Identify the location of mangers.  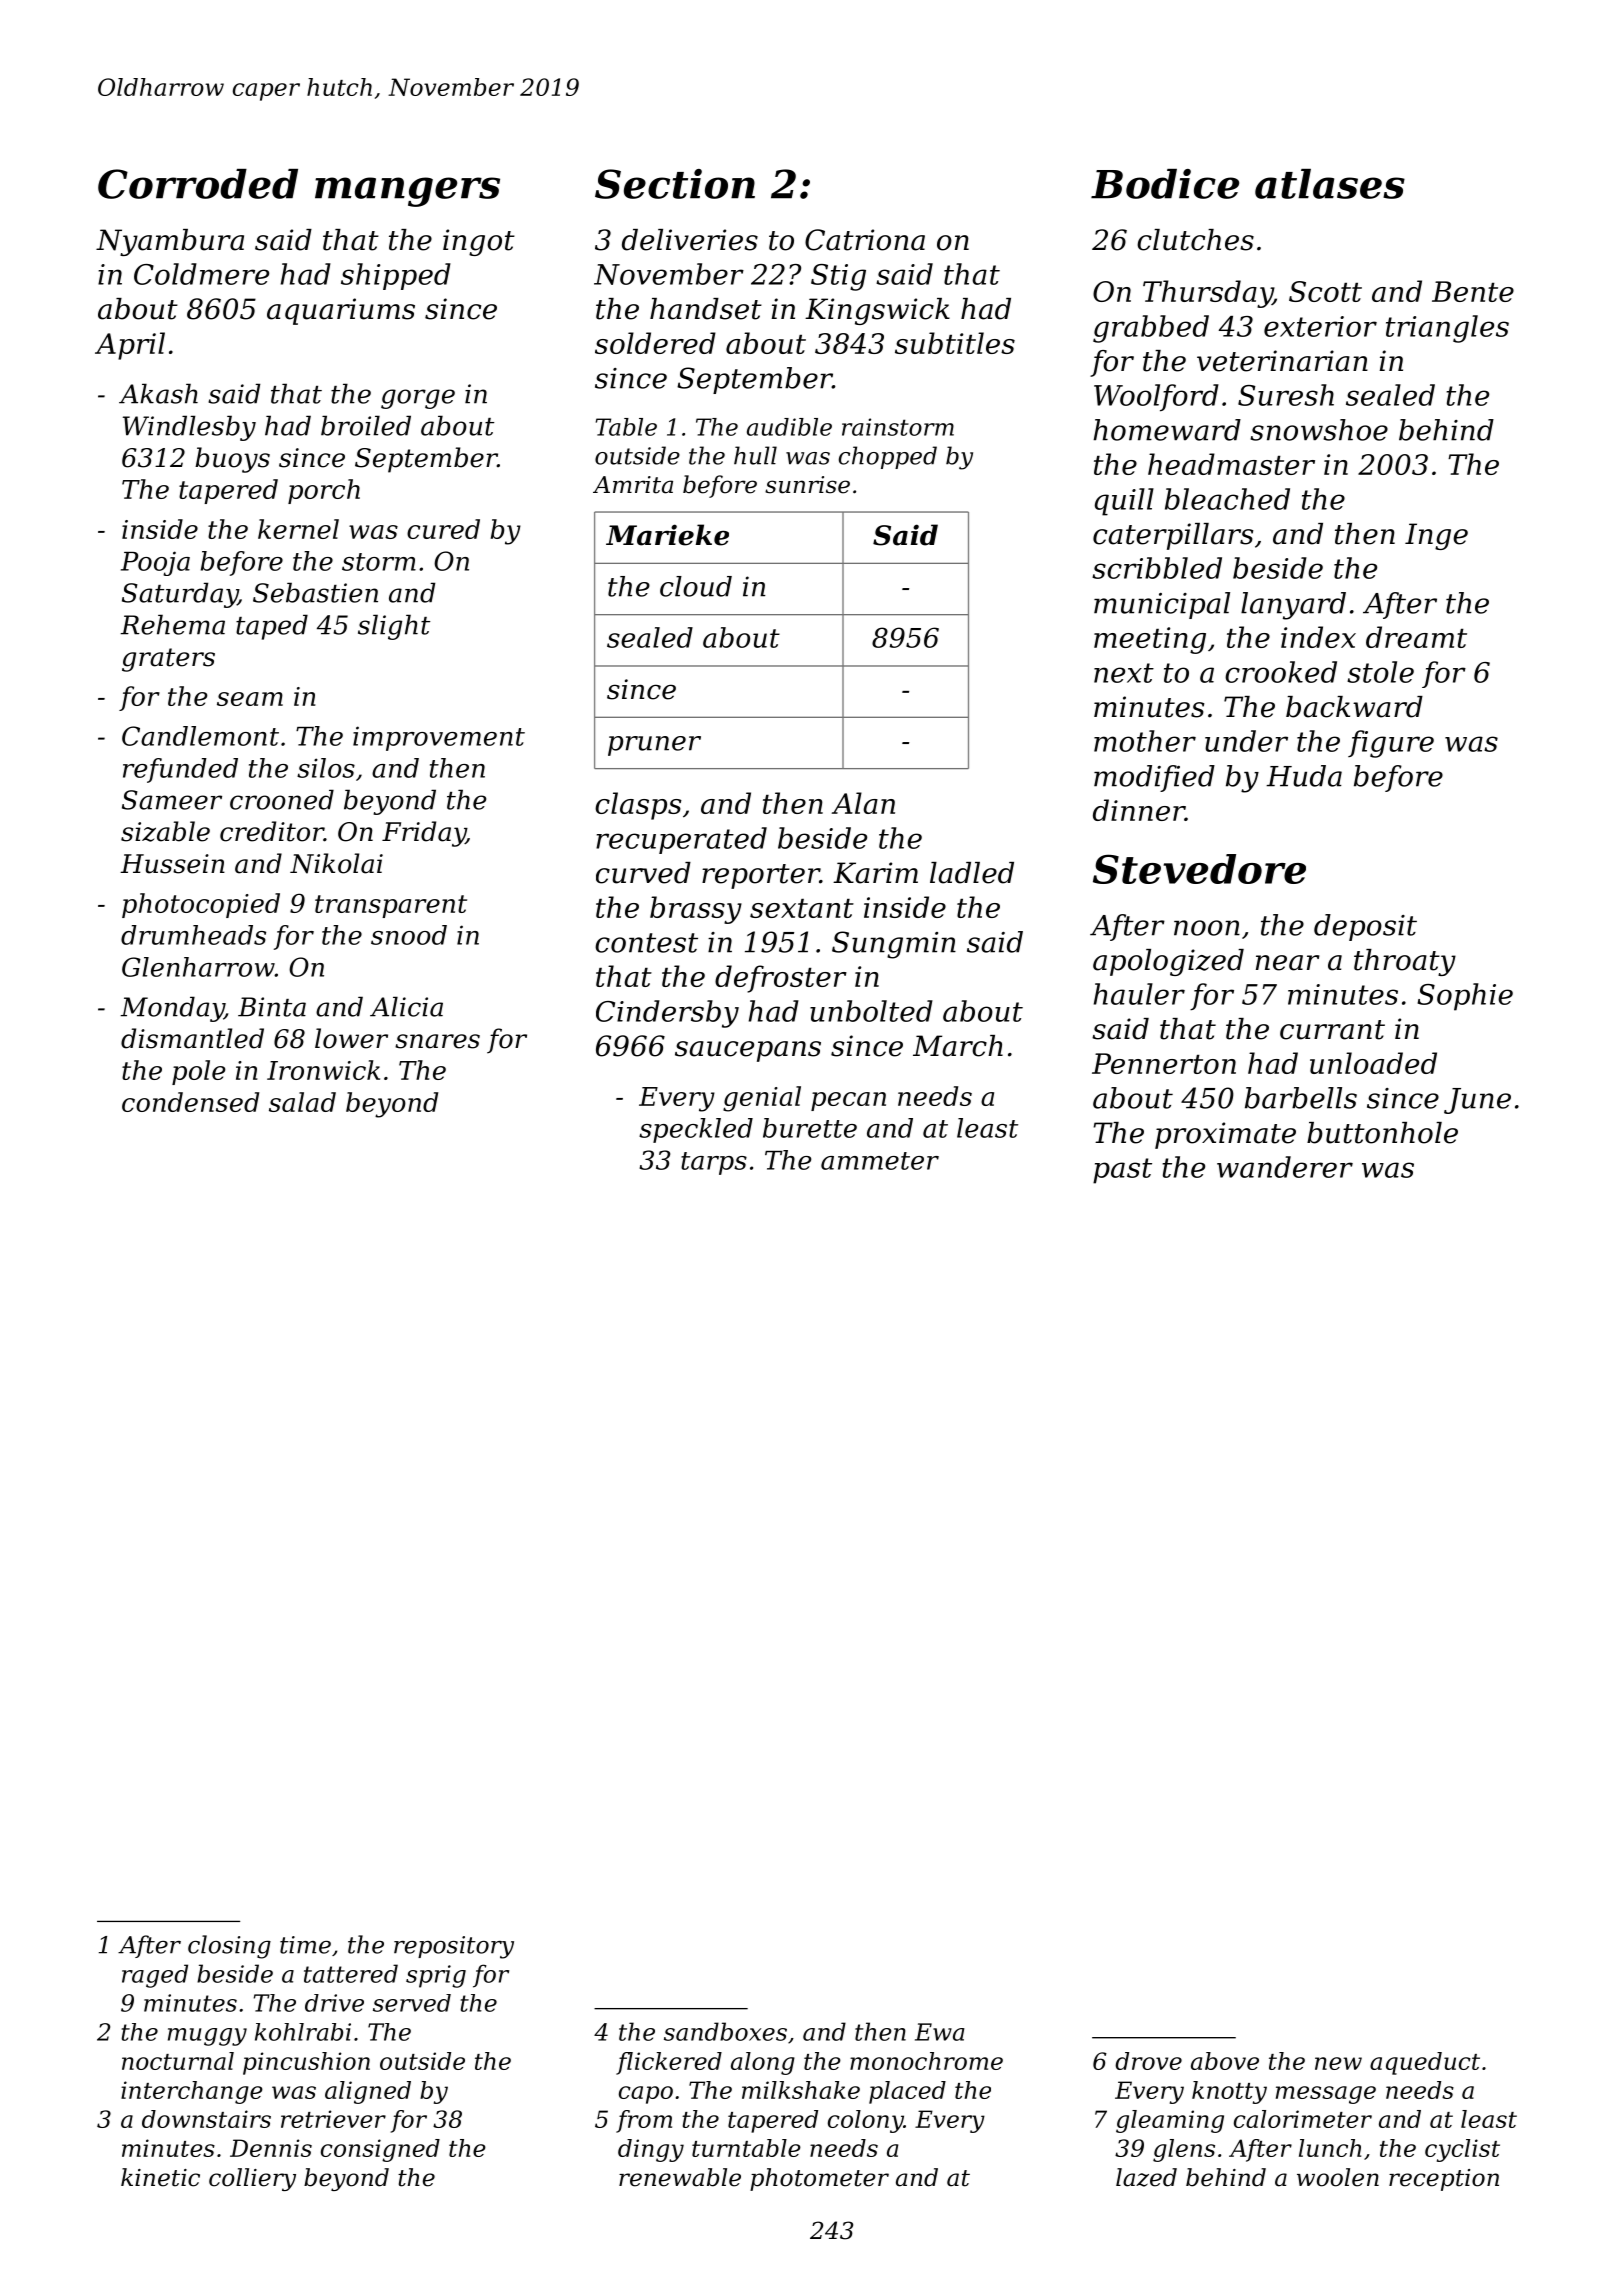
(407, 192).
